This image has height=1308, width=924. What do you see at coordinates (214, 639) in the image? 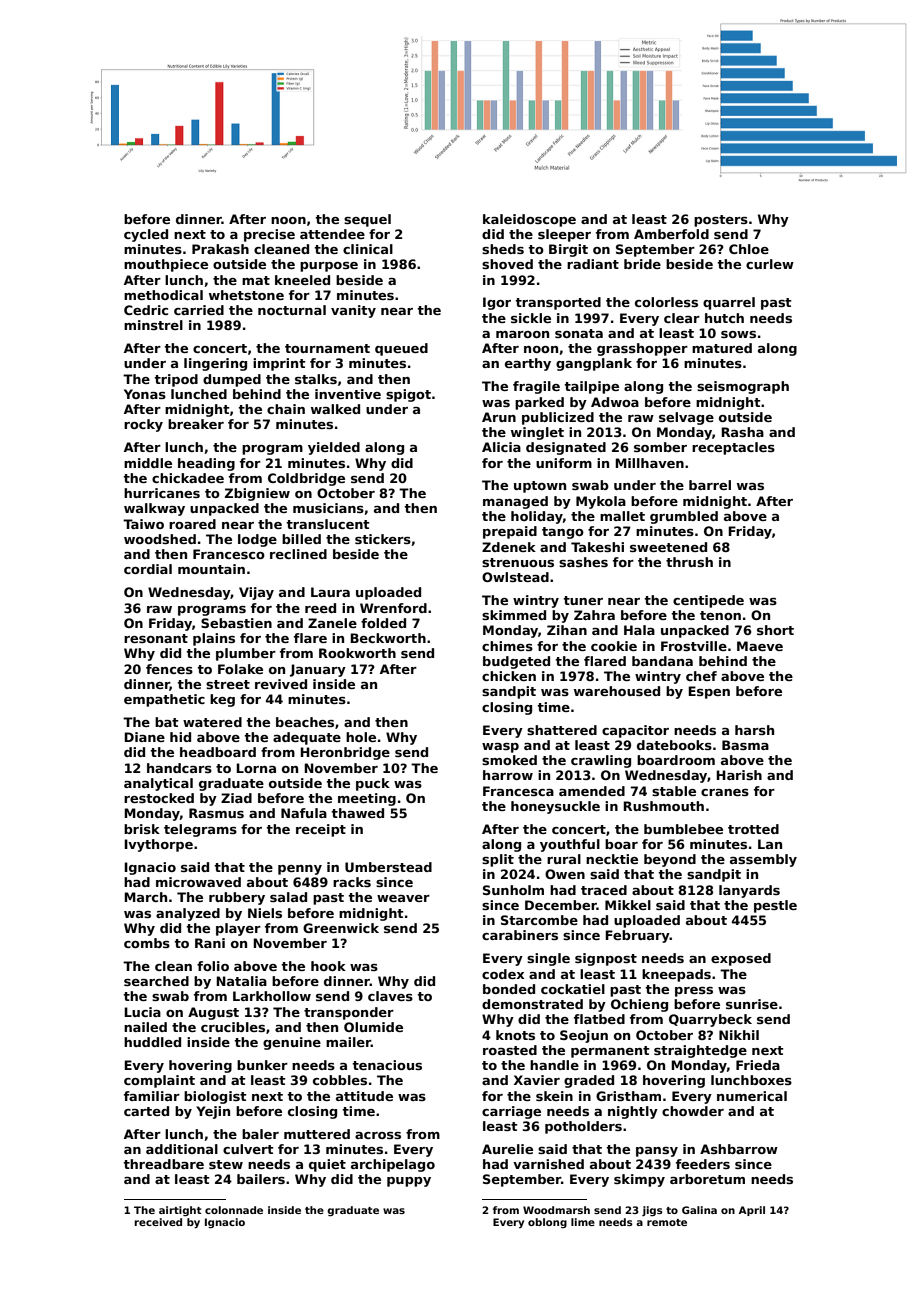
I see `plains` at bounding box center [214, 639].
